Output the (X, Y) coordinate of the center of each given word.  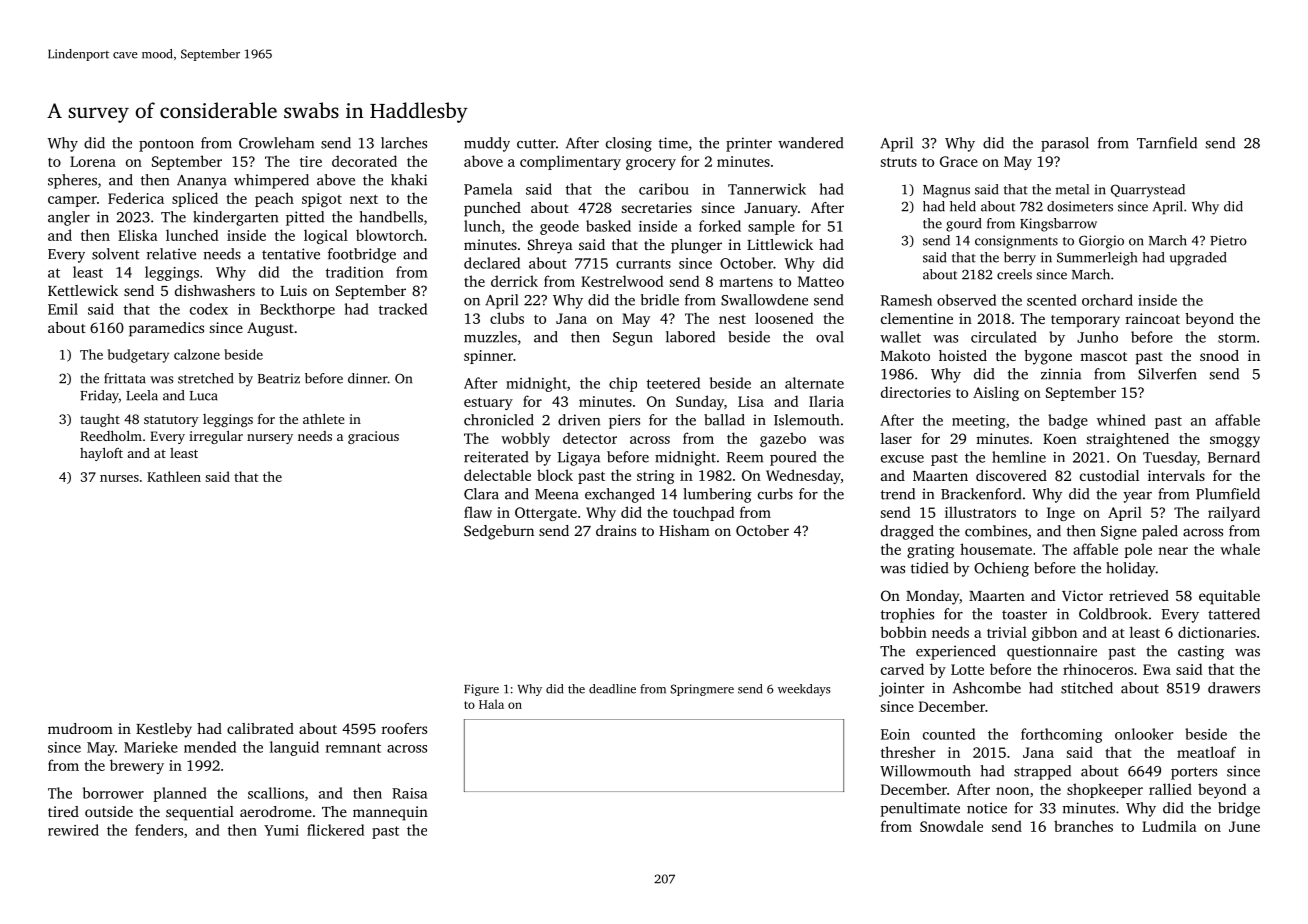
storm (1237, 338)
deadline (612, 689)
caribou (664, 189)
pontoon (166, 145)
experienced (956, 652)
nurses (119, 478)
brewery (137, 766)
